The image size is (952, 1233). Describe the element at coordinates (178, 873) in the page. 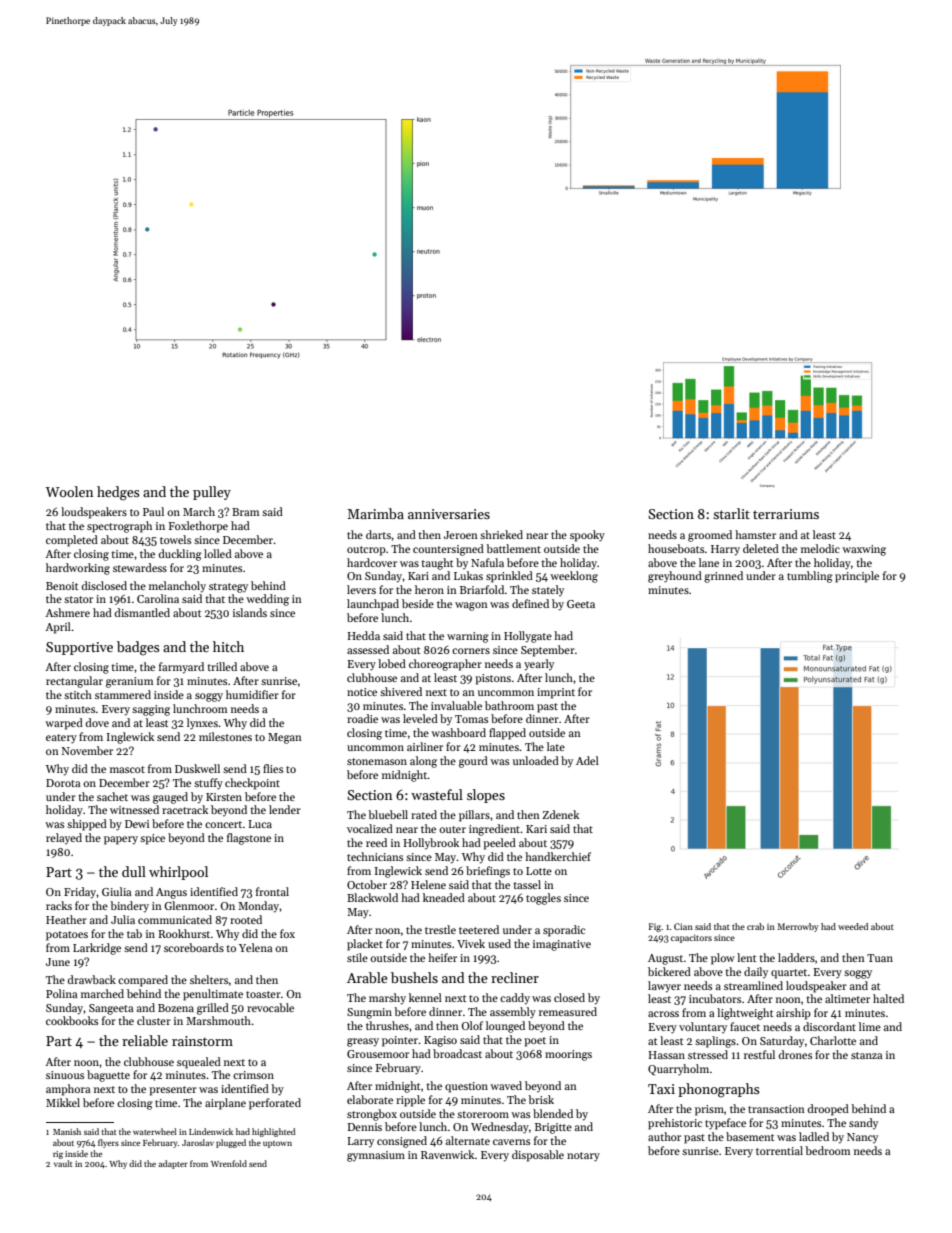

I see `whirlpool` at that location.
